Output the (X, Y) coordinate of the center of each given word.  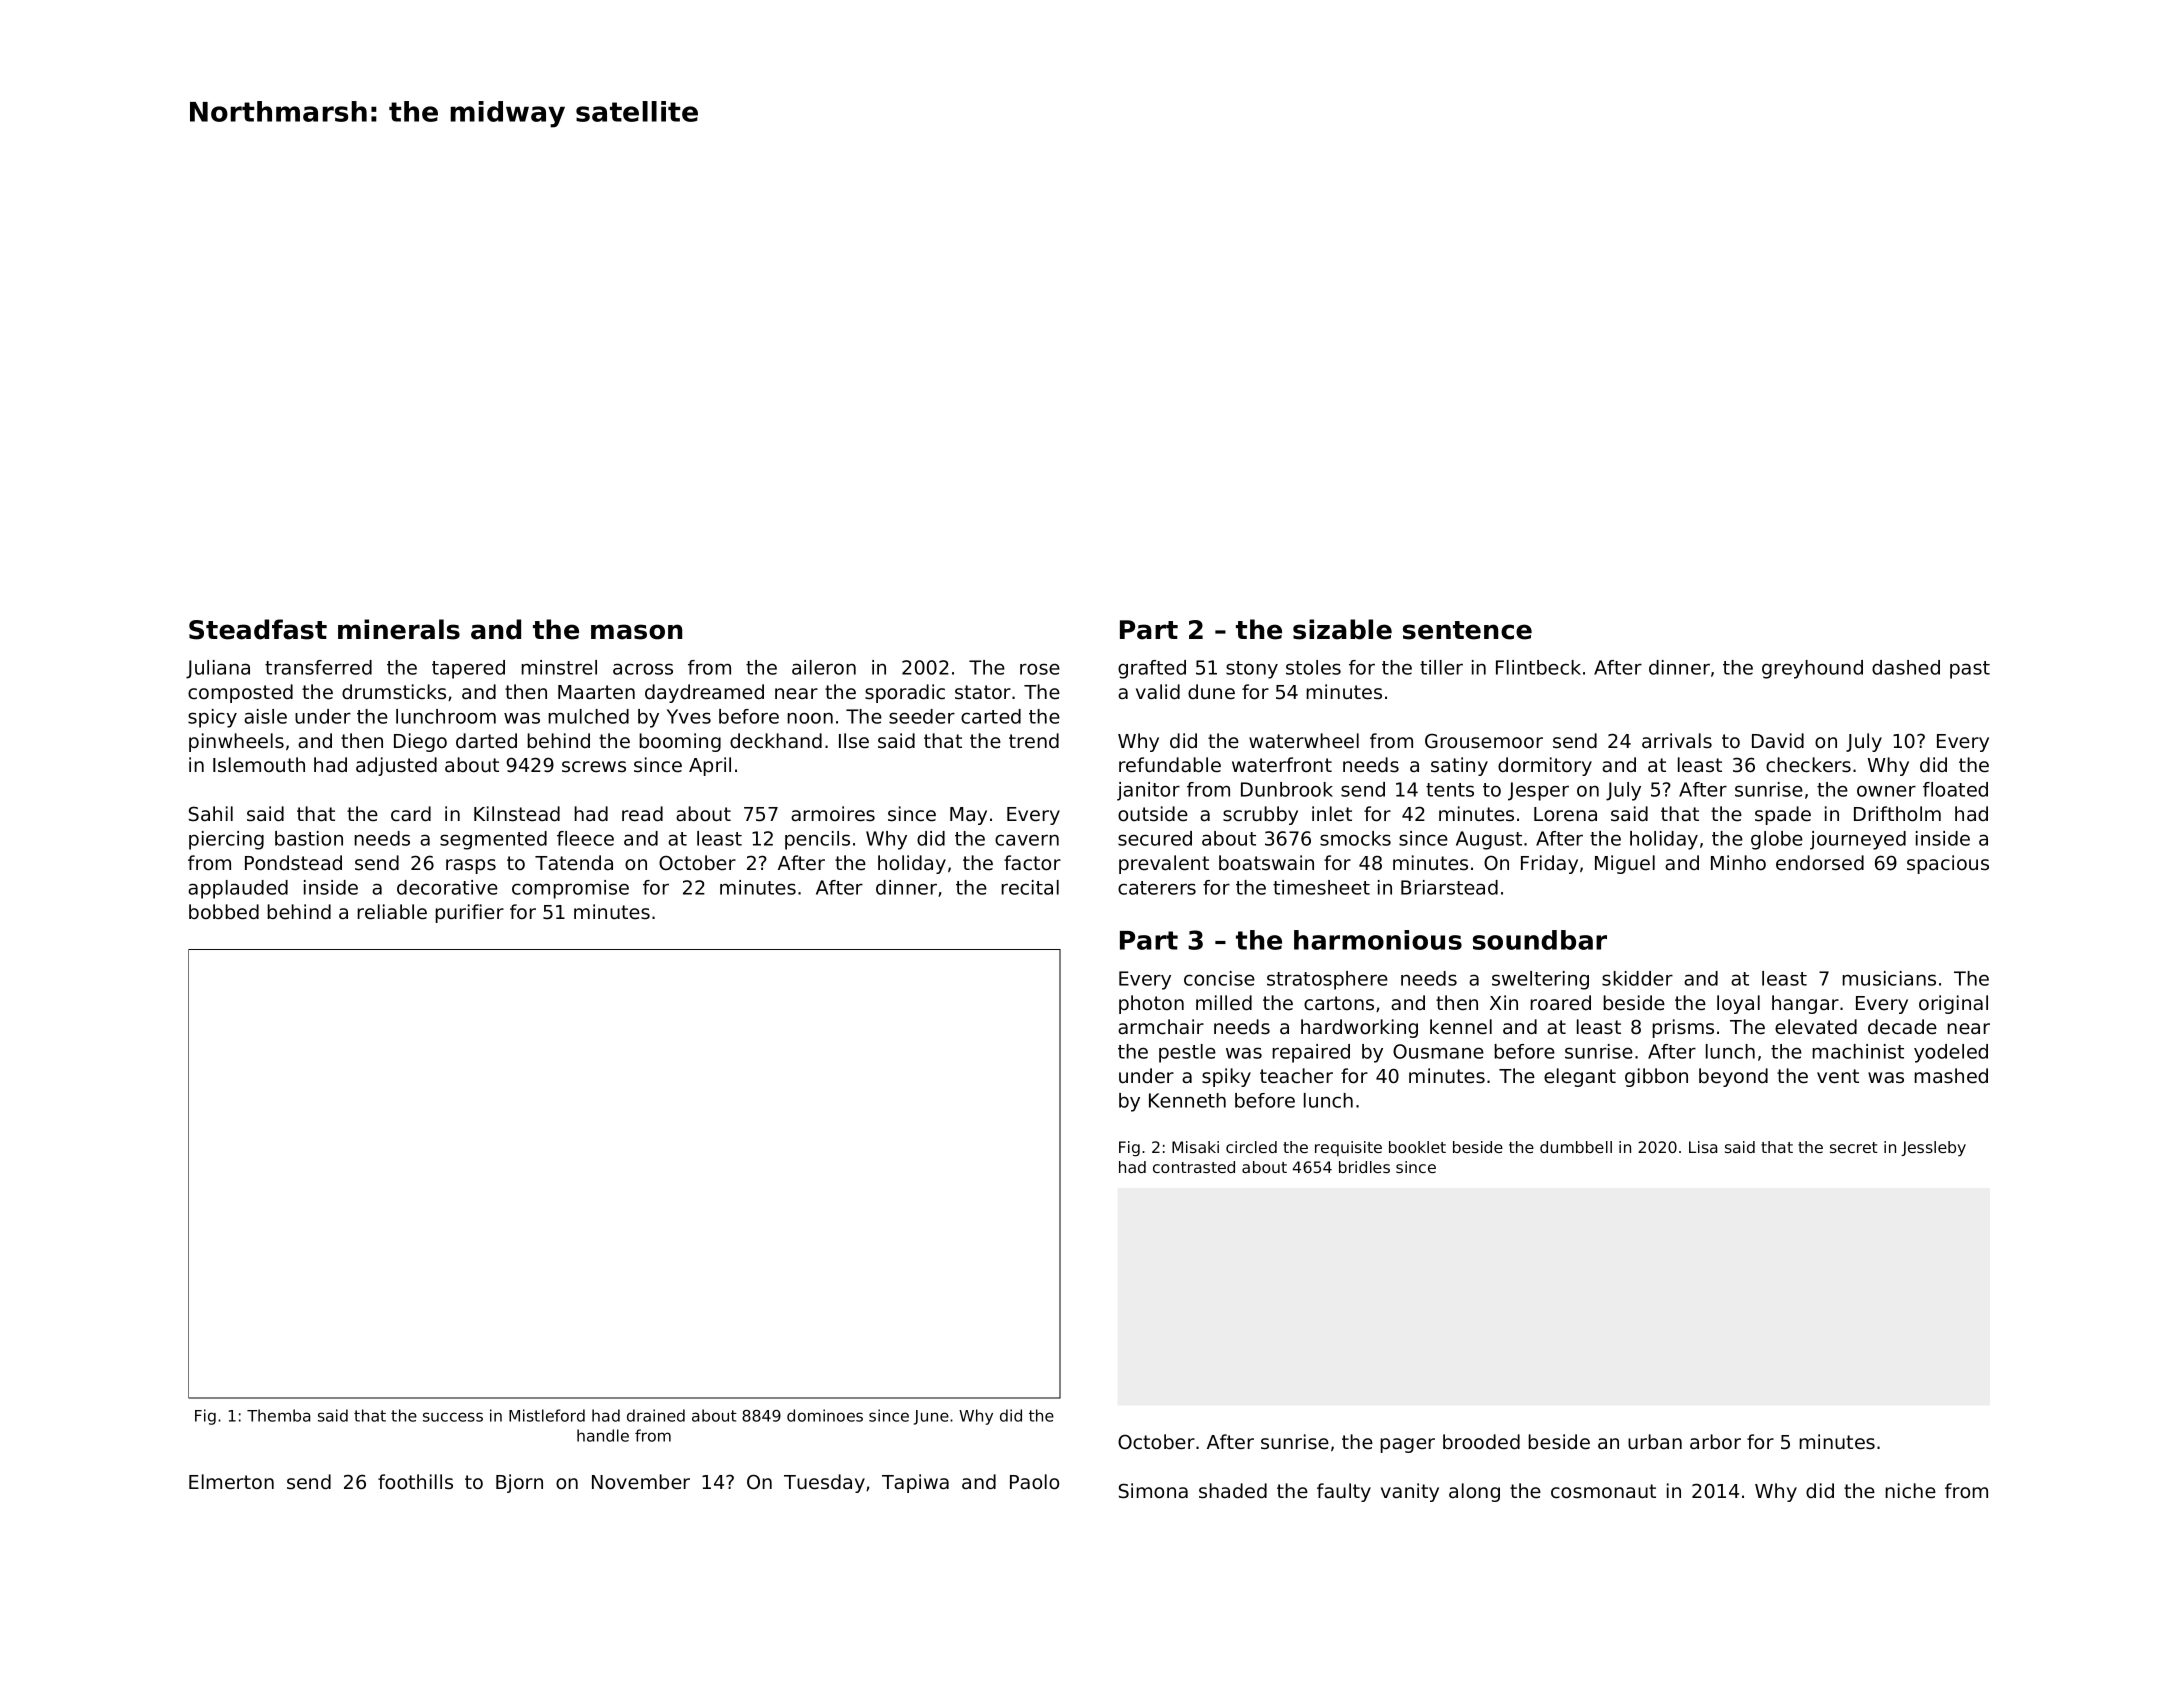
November (641, 1482)
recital (1030, 887)
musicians (1889, 978)
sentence (1467, 630)
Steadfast (258, 629)
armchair (1161, 1027)
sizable (1342, 629)
